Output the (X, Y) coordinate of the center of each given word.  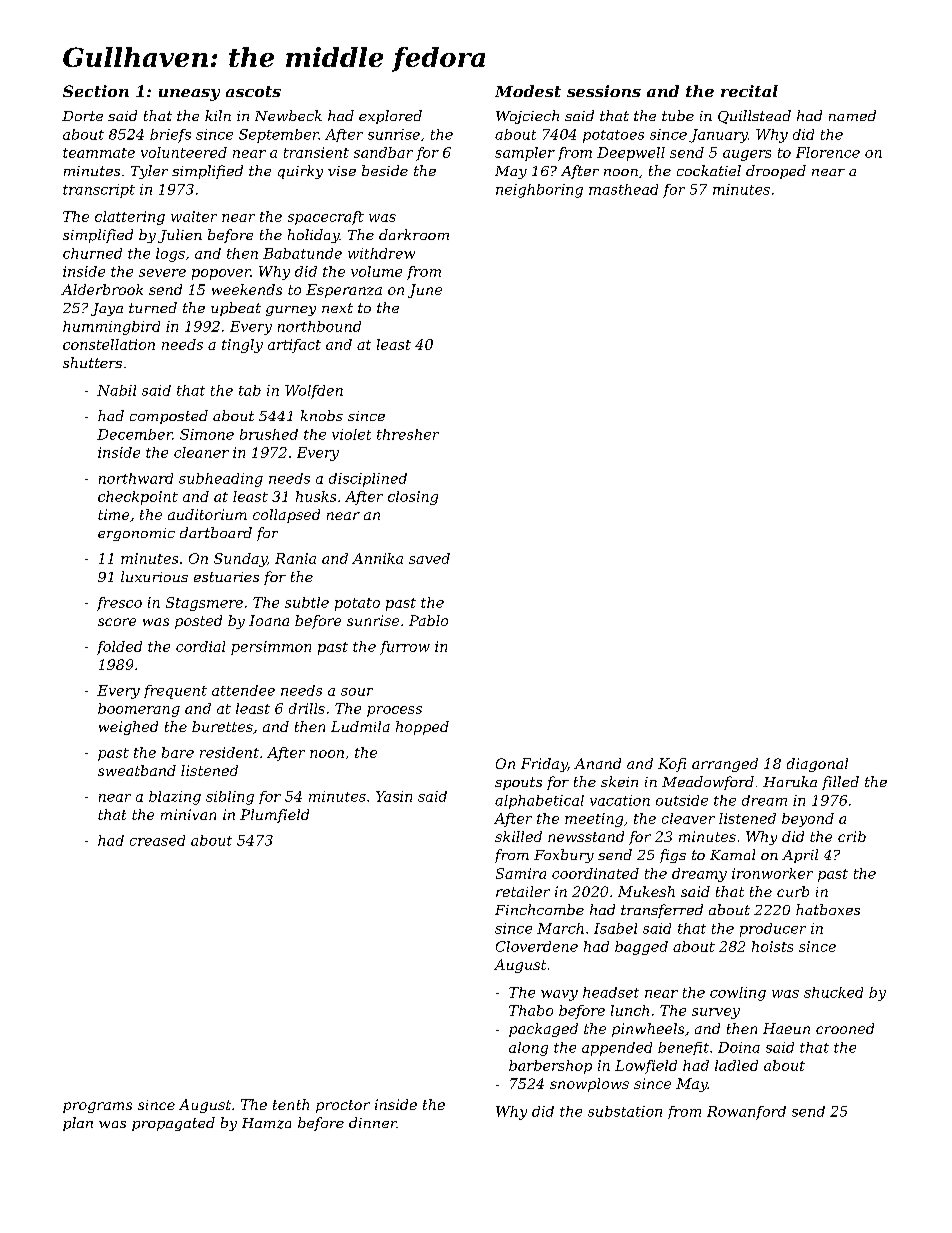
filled (840, 783)
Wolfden (314, 392)
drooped (776, 172)
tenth (291, 1104)
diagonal (817, 765)
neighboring (539, 191)
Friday (544, 765)
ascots (253, 91)
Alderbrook (102, 289)
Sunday (240, 560)
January (718, 136)
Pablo (428, 620)
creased (157, 840)
